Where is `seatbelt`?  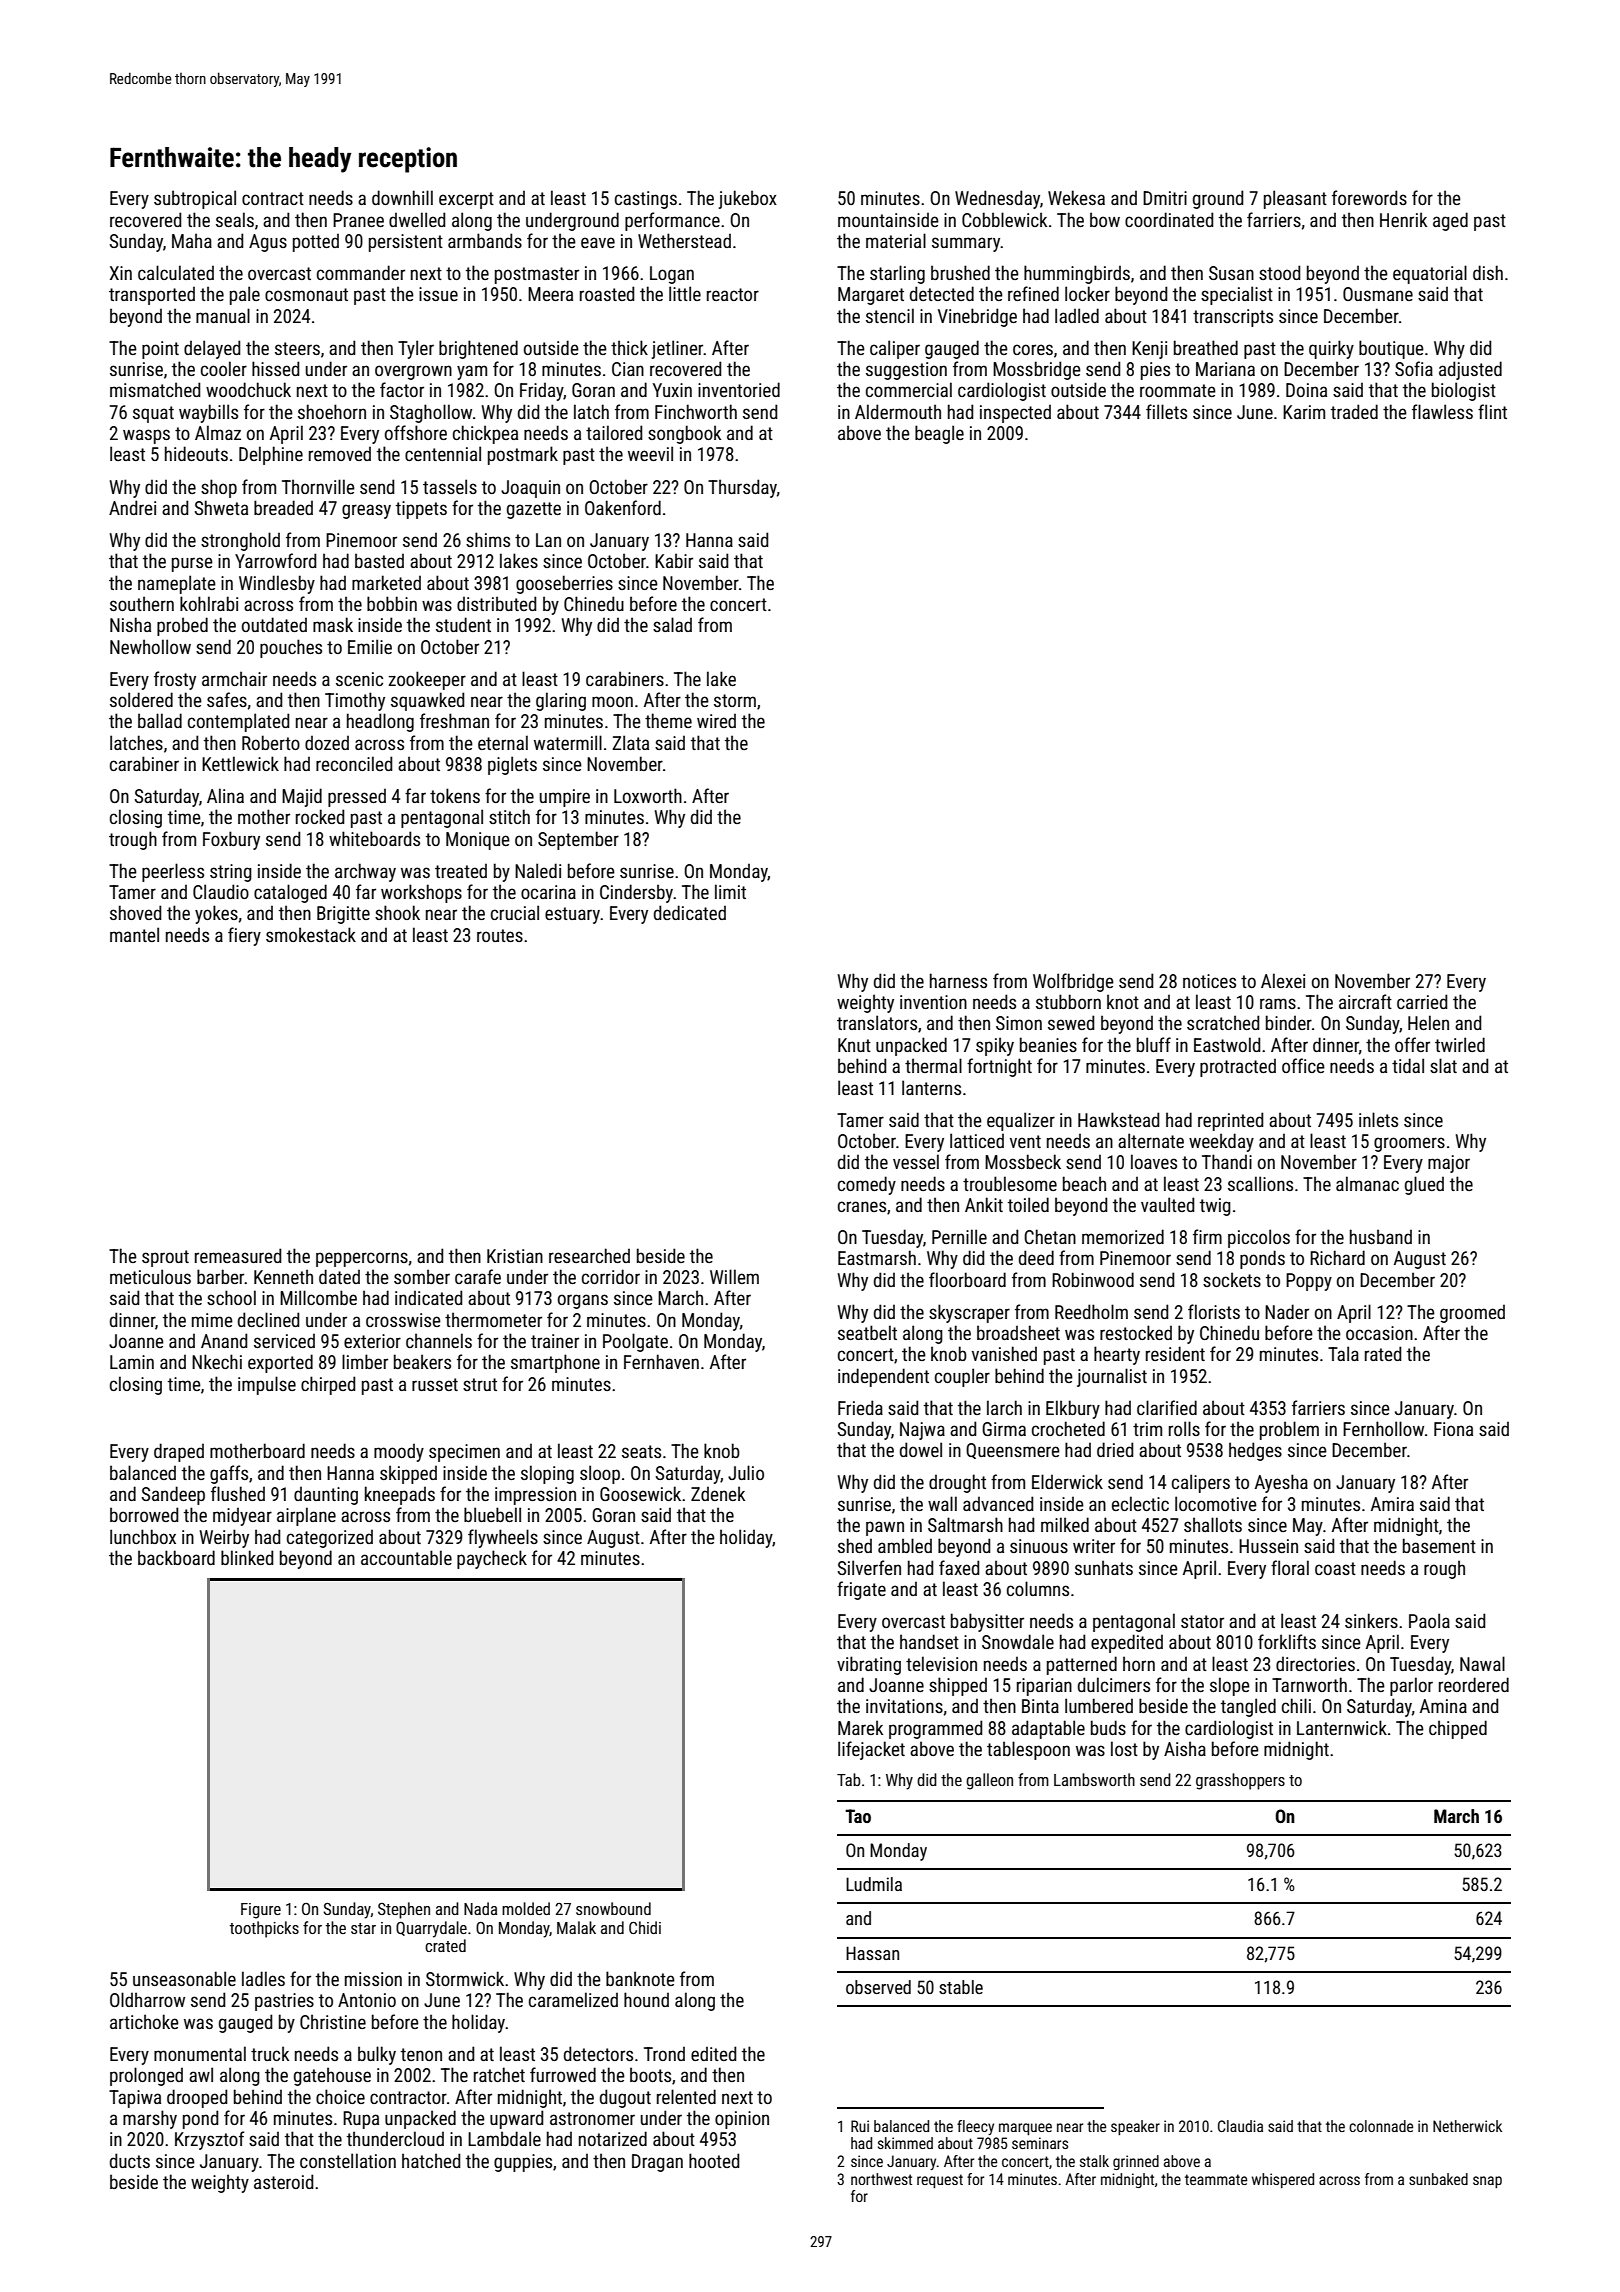 seatbelt is located at coordinates (867, 1332).
